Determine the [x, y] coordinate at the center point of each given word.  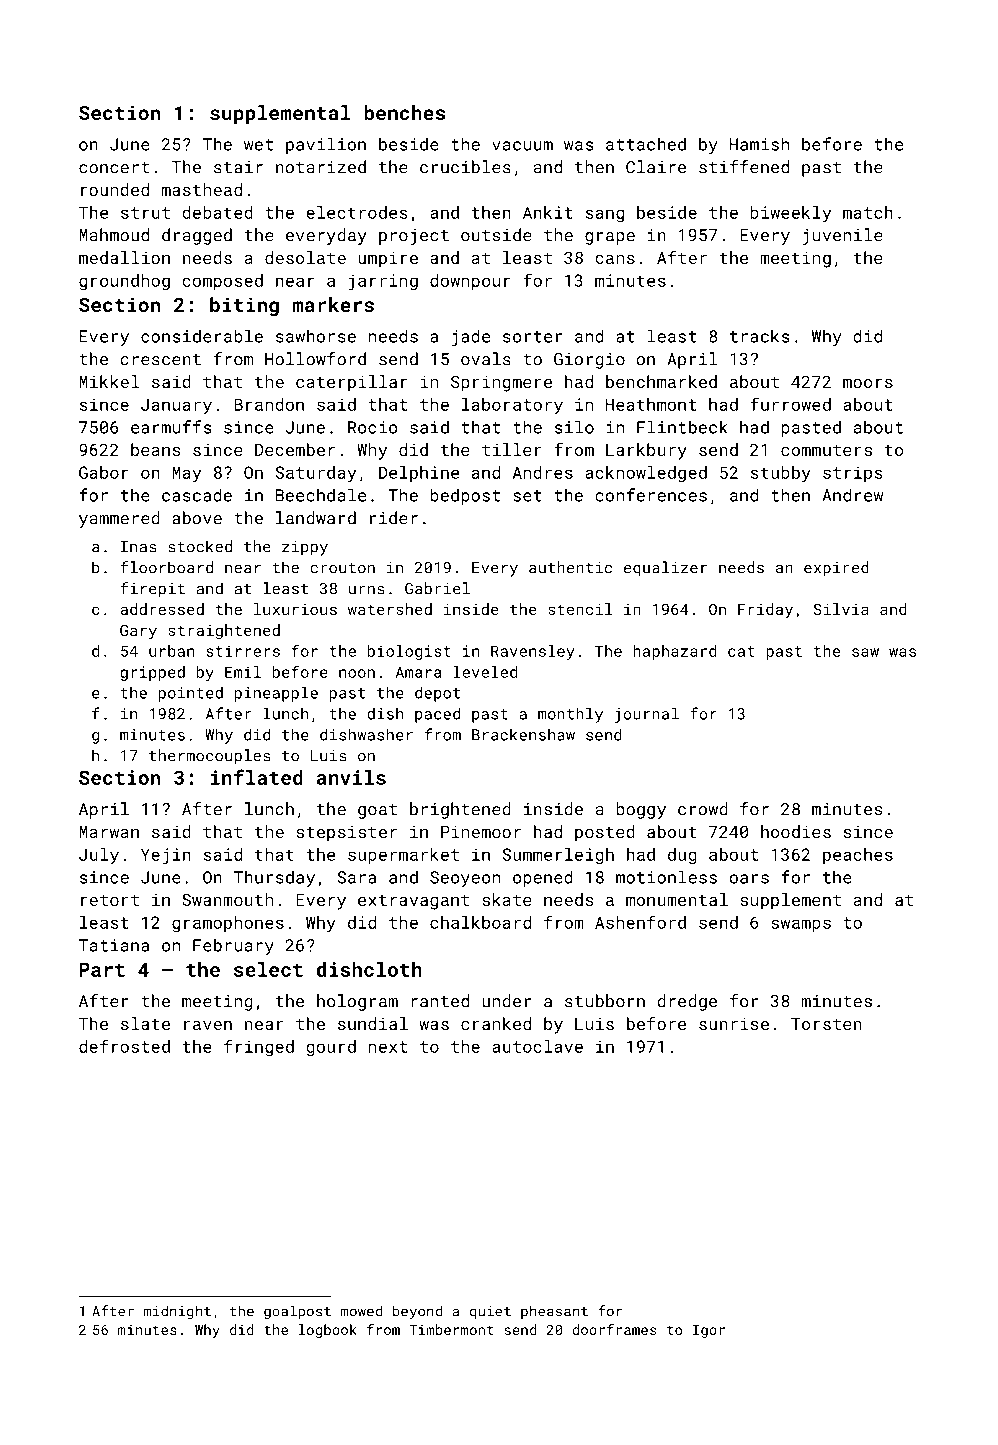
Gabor [104, 472]
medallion [124, 257]
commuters [826, 450]
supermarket [403, 856]
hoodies [796, 831]
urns [366, 590]
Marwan [109, 832]
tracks [759, 336]
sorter [532, 337]
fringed [259, 1048]
